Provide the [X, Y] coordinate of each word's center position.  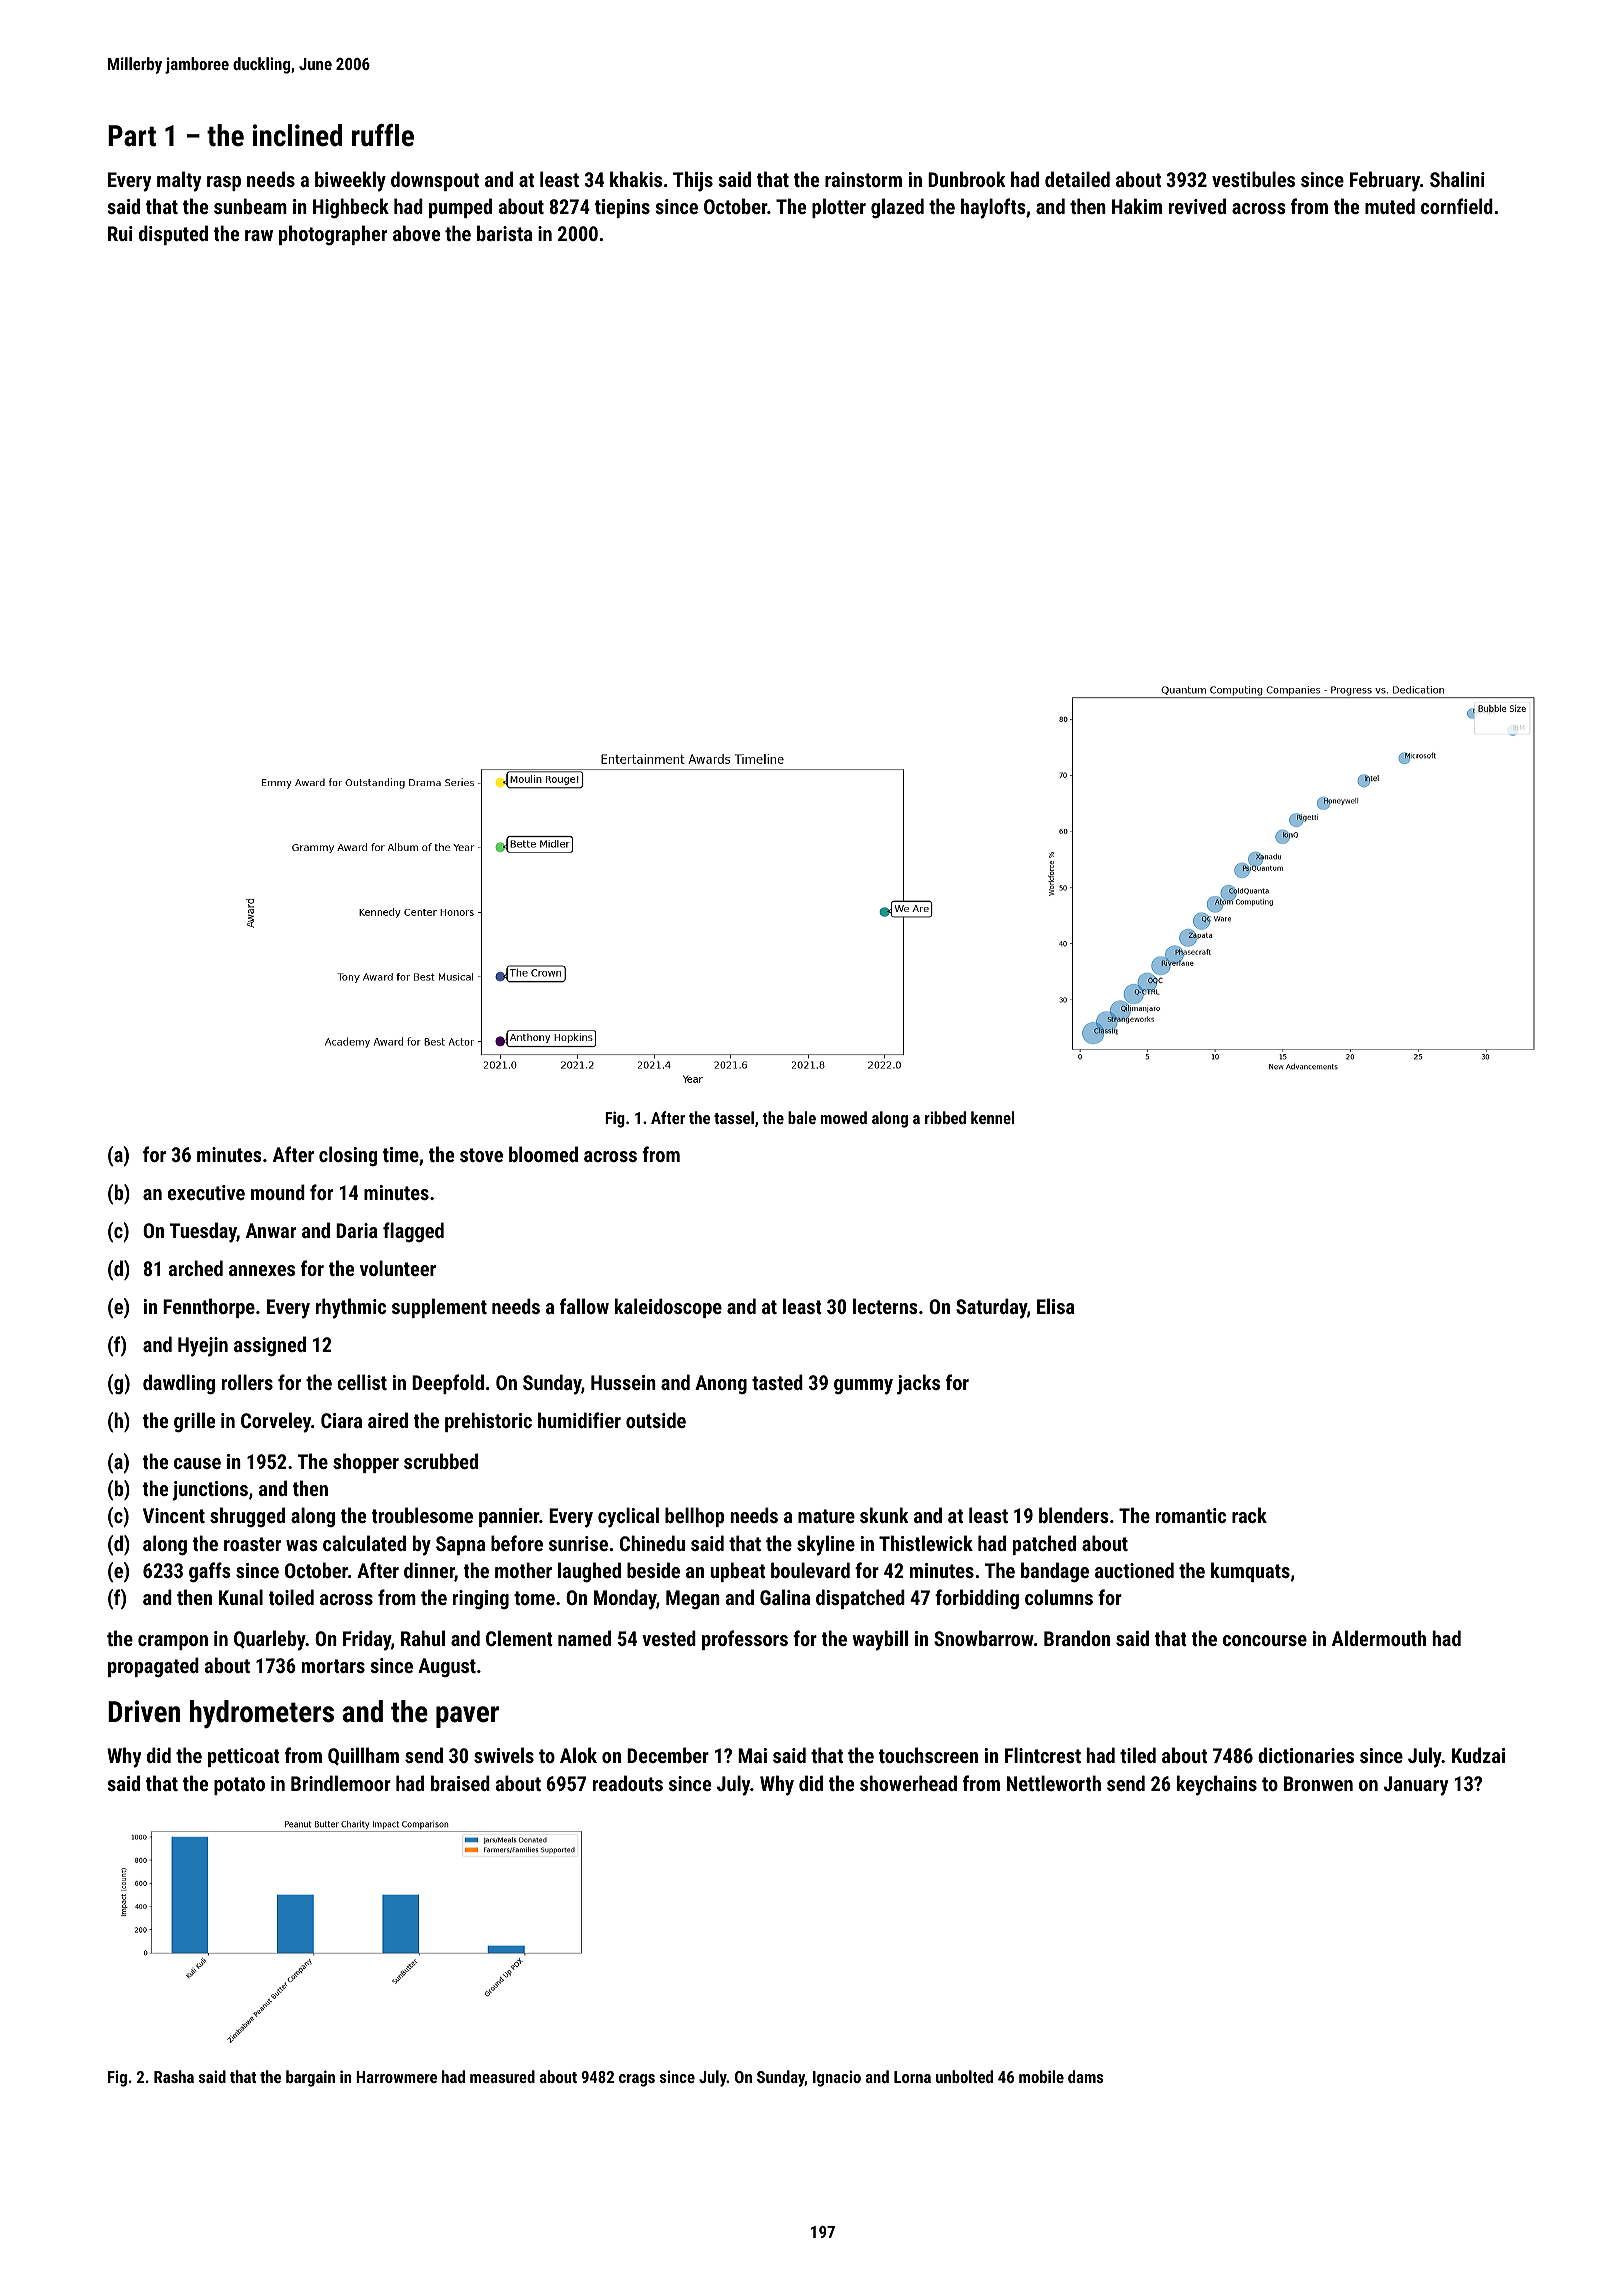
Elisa [1056, 1306]
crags [637, 2080]
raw [259, 235]
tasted [777, 1382]
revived [1197, 206]
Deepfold [448, 1384]
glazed [897, 208]
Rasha [174, 2076]
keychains [1217, 1785]
